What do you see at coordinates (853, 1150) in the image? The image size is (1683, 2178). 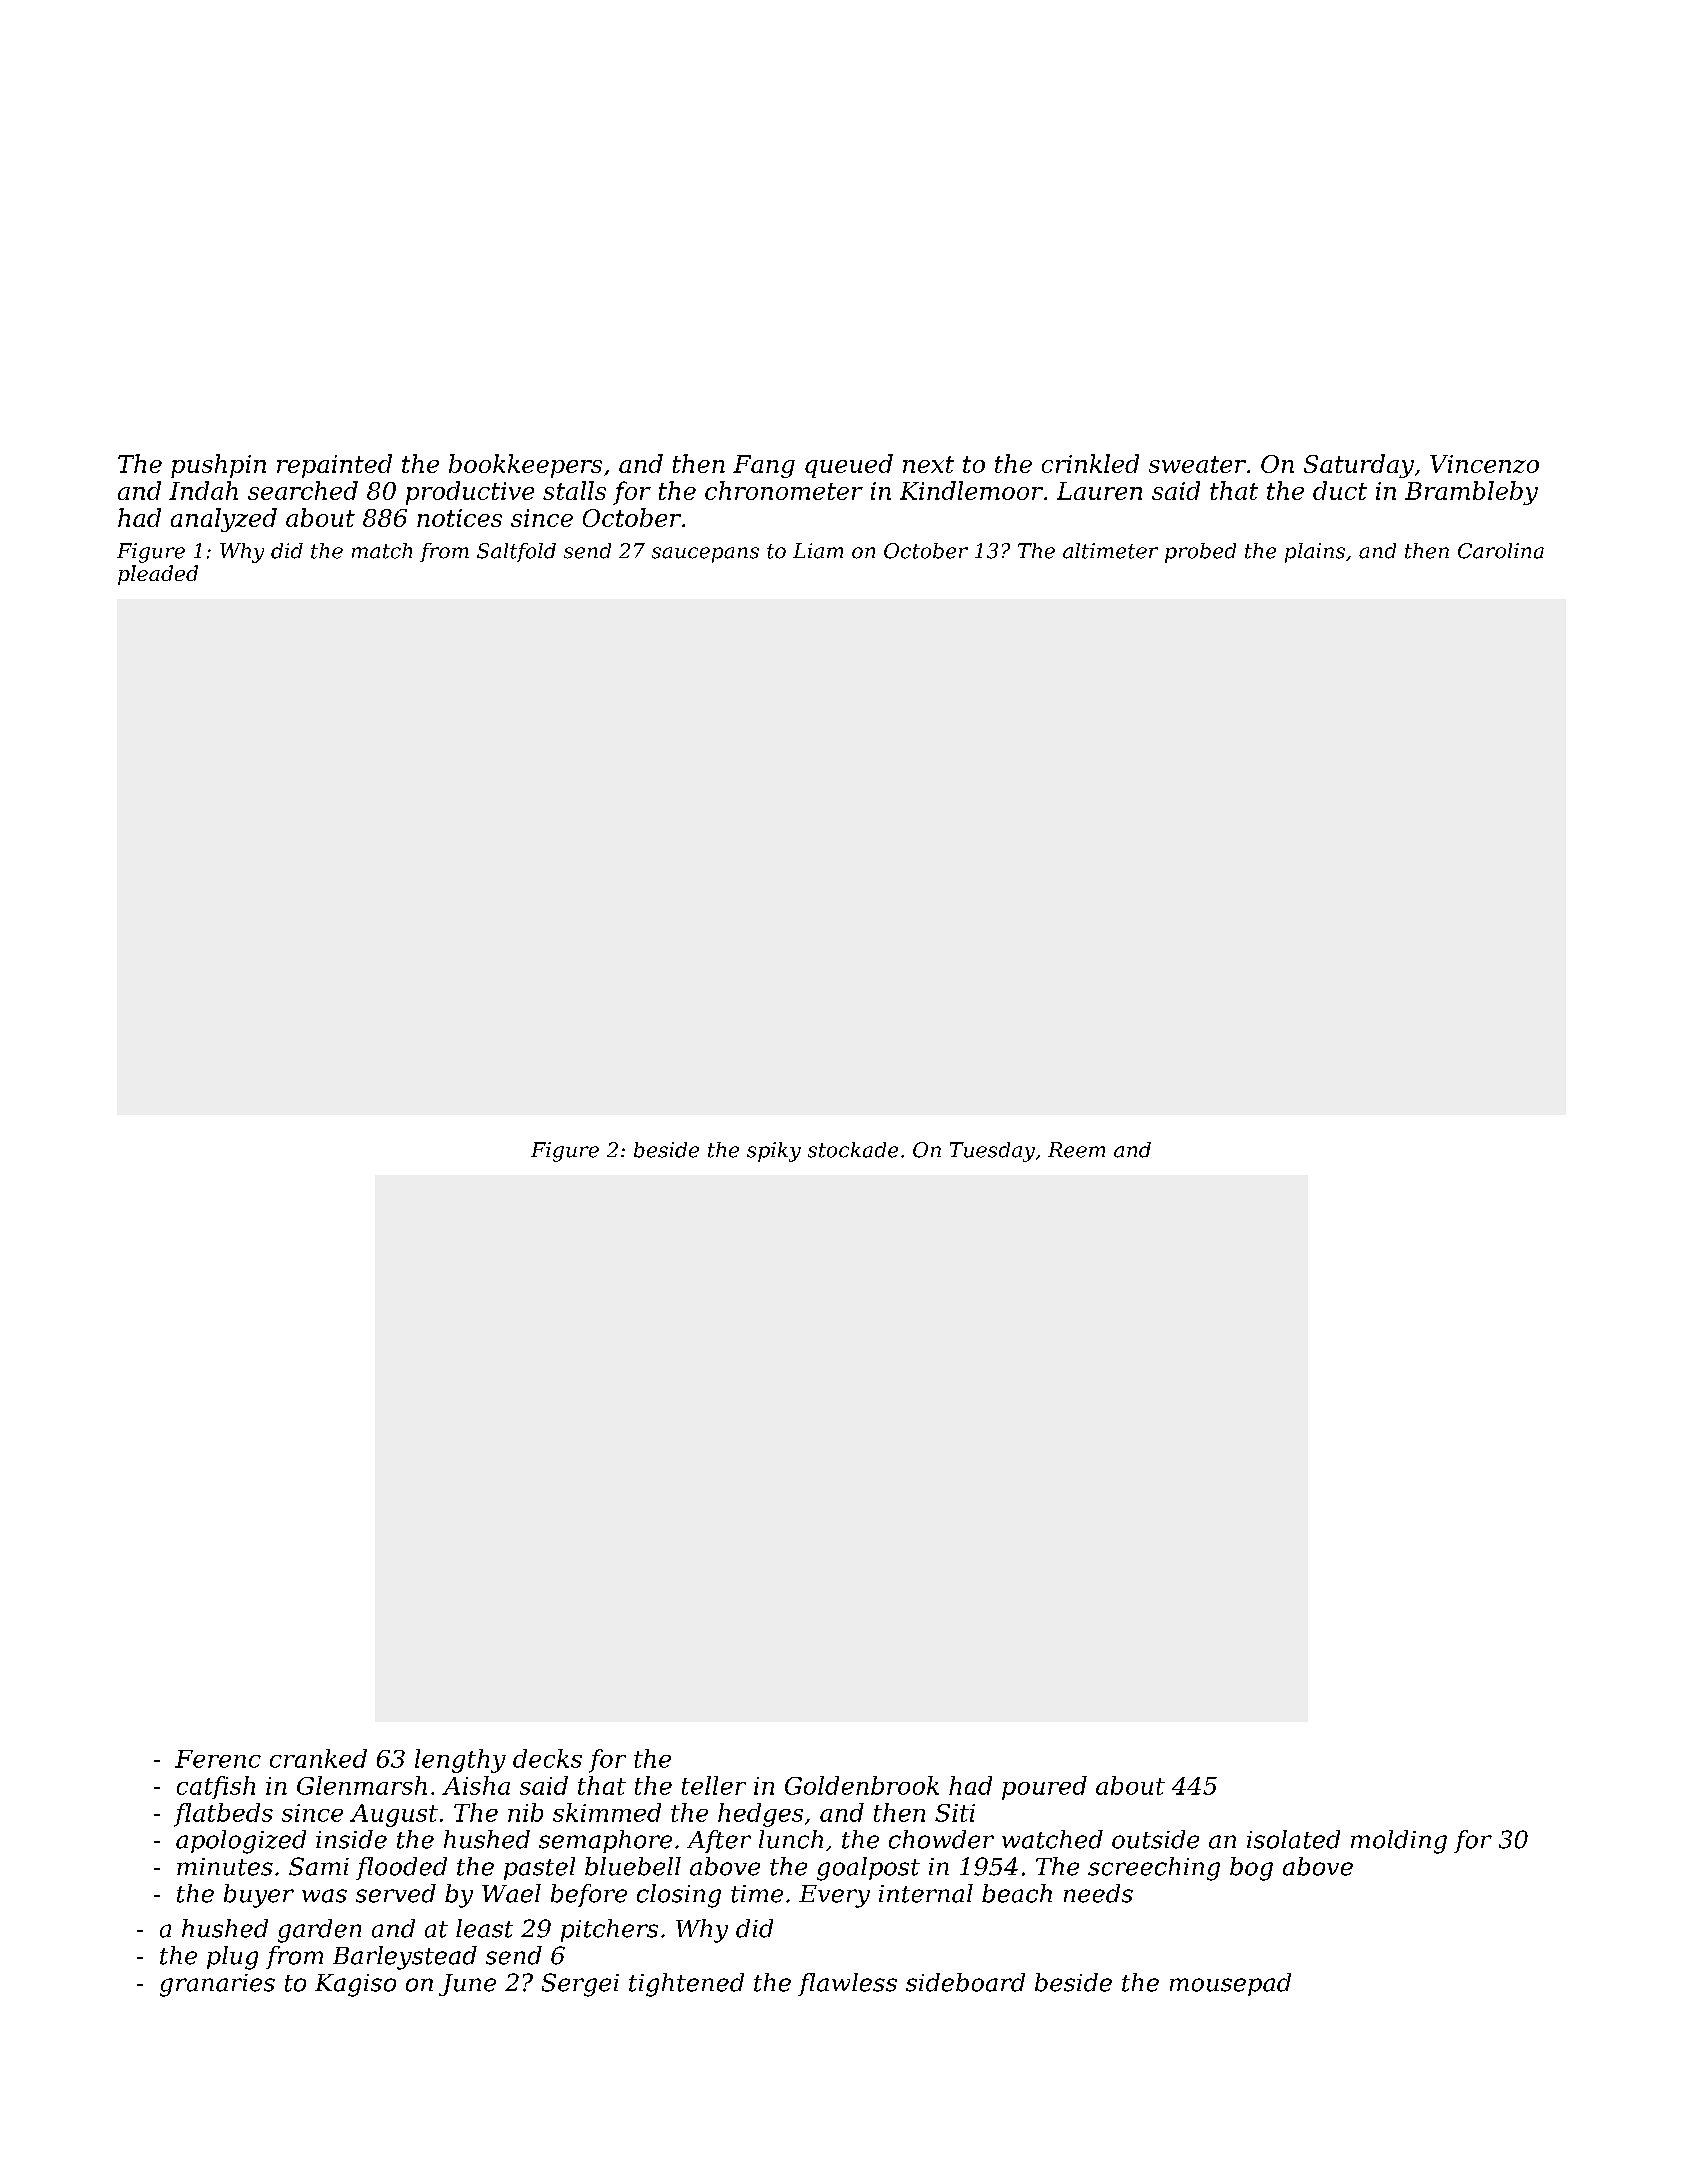 I see `stockade` at bounding box center [853, 1150].
